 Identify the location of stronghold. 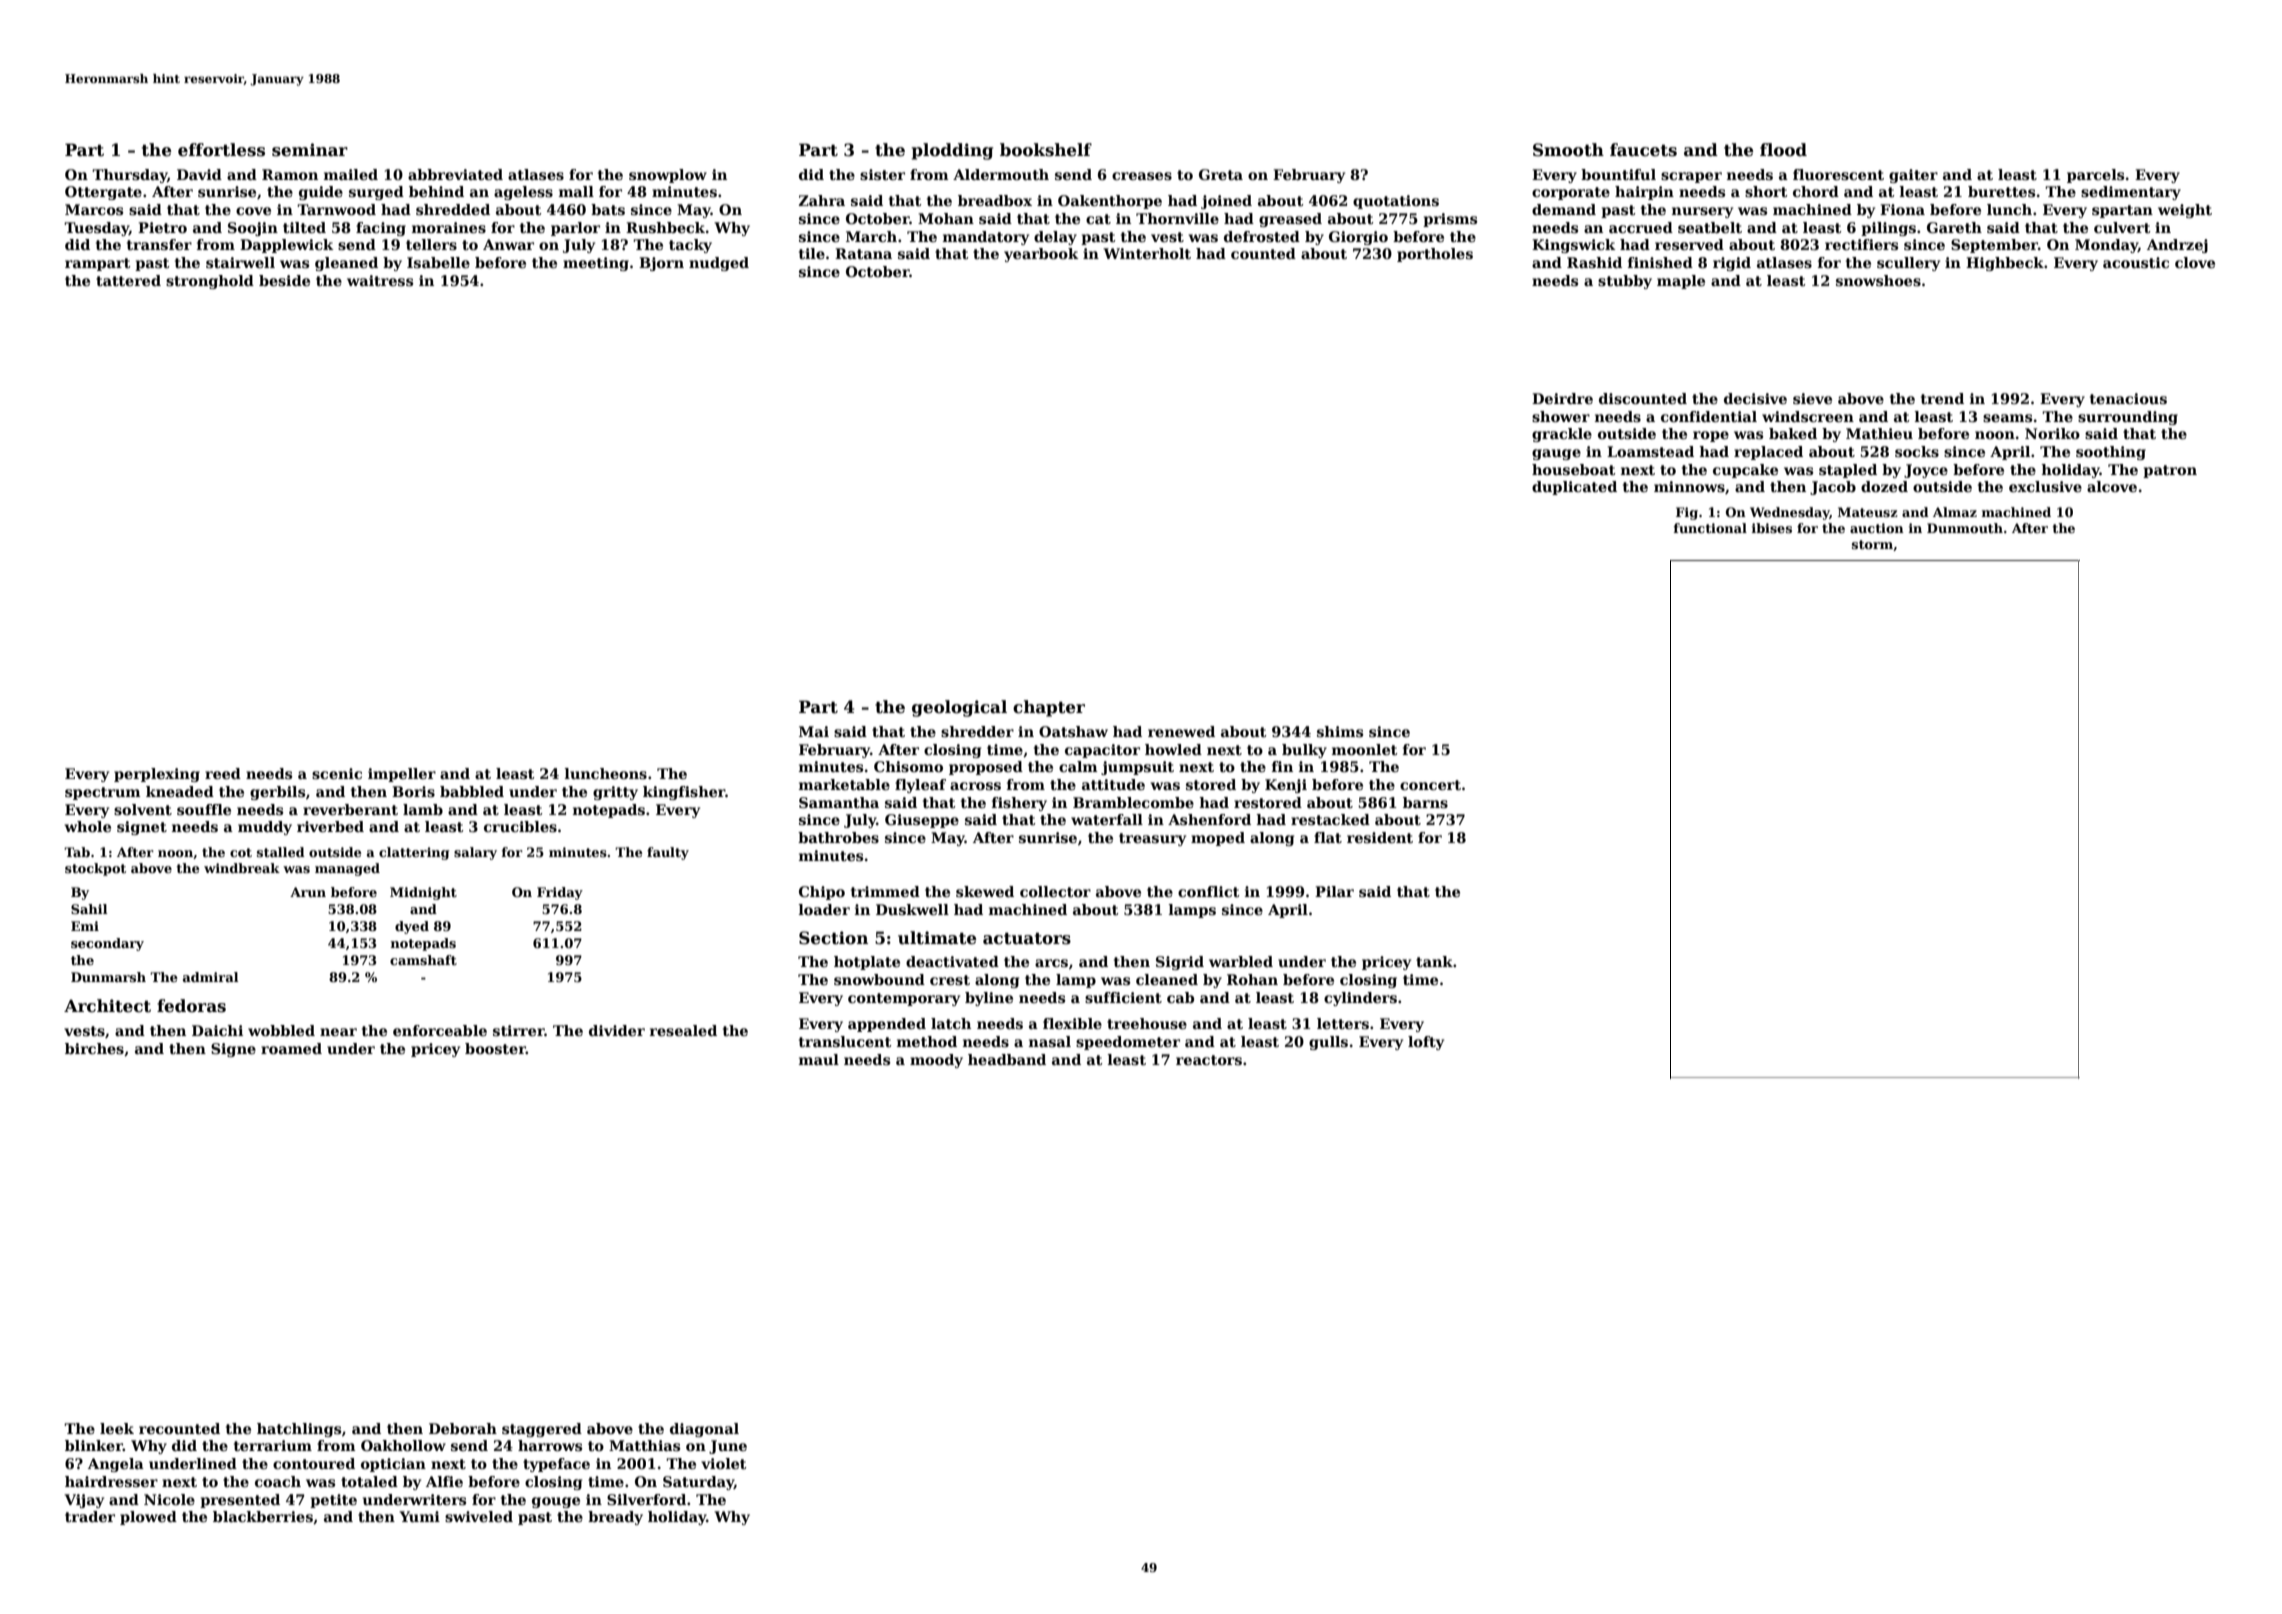
(210, 282).
